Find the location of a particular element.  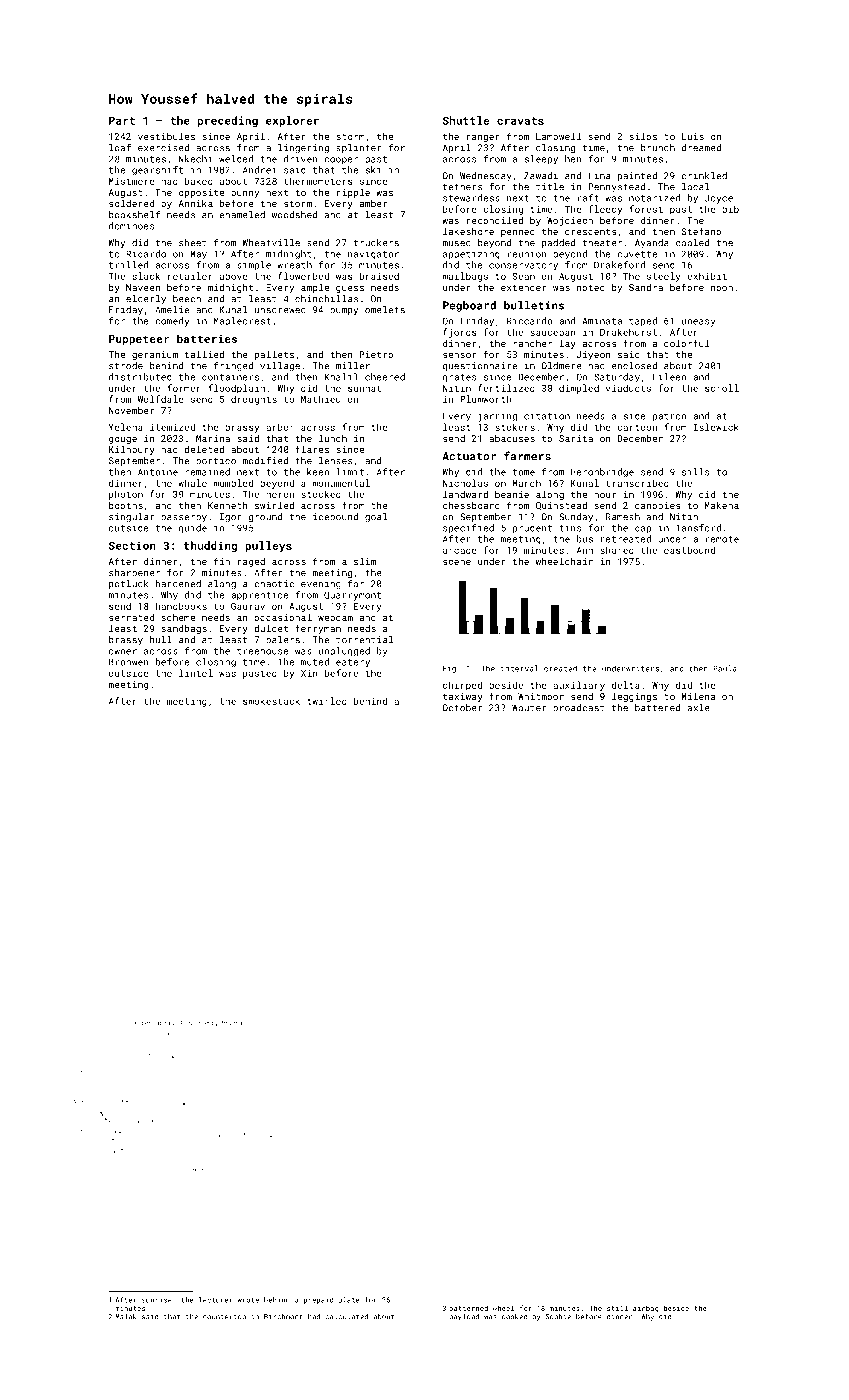

lunch is located at coordinates (333, 438).
